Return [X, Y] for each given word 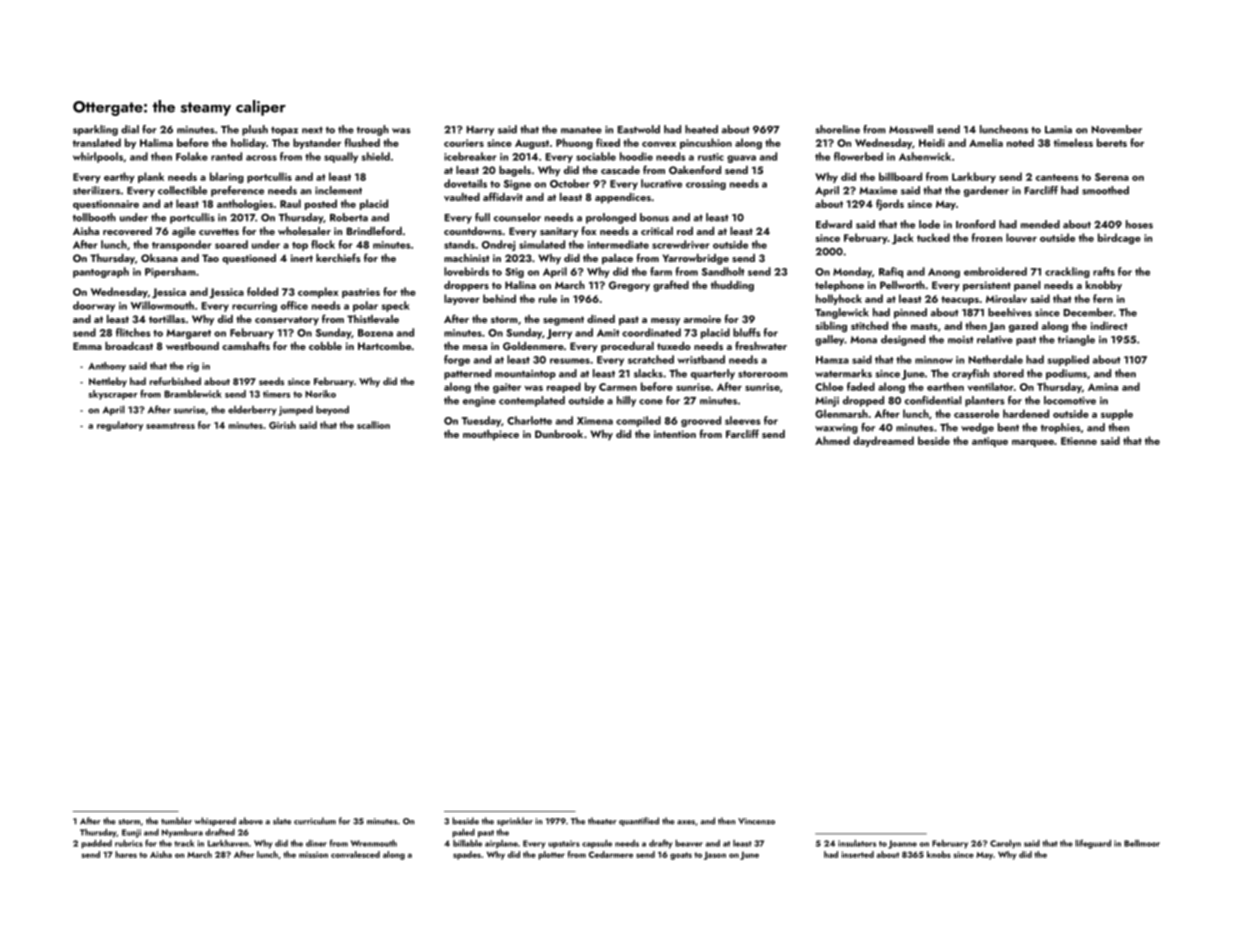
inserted [858, 854]
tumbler [176, 821]
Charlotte [529, 420]
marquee [1033, 443]
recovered [127, 231]
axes [686, 822]
